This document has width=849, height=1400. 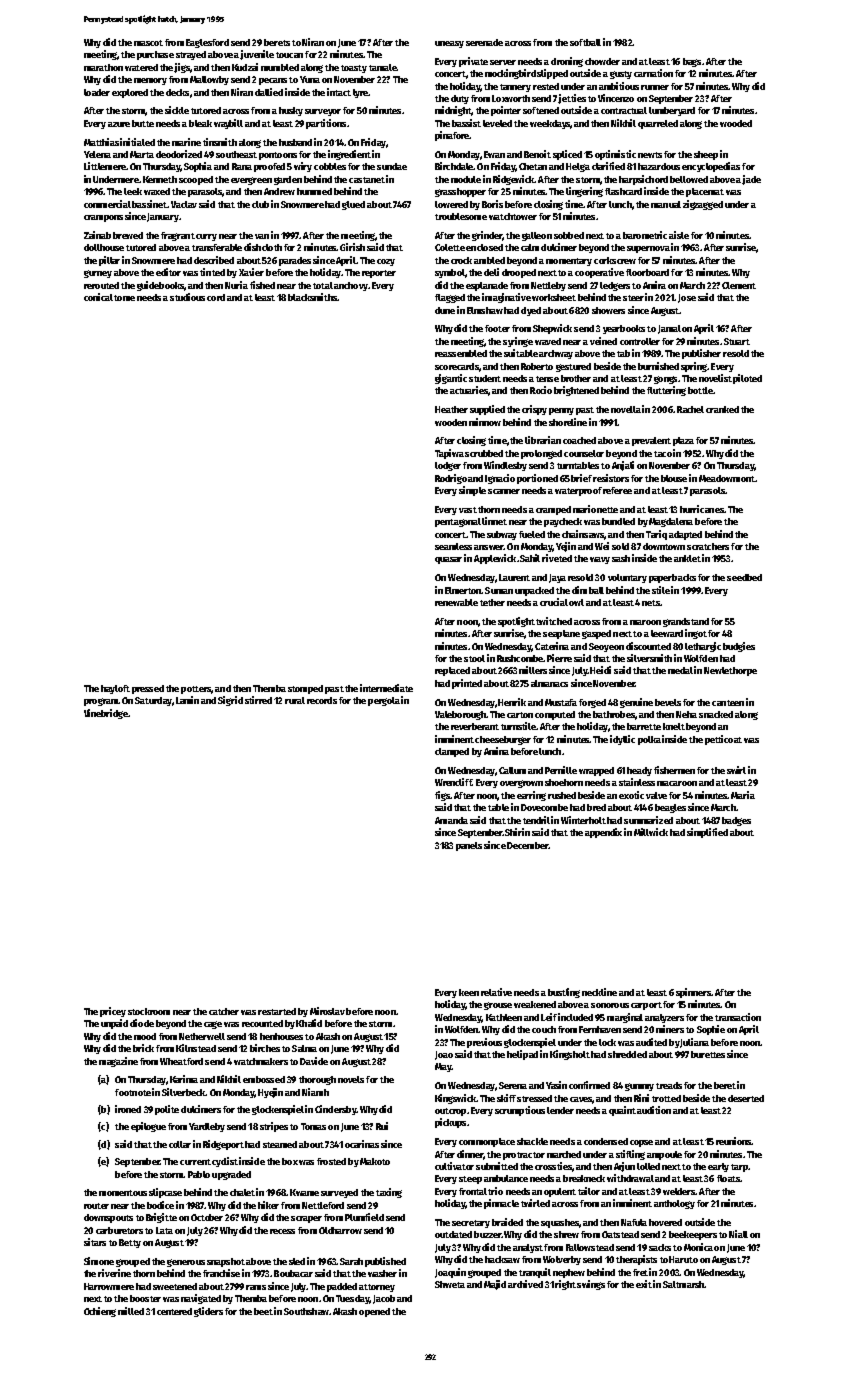 I want to click on tamale, so click(x=382, y=67).
